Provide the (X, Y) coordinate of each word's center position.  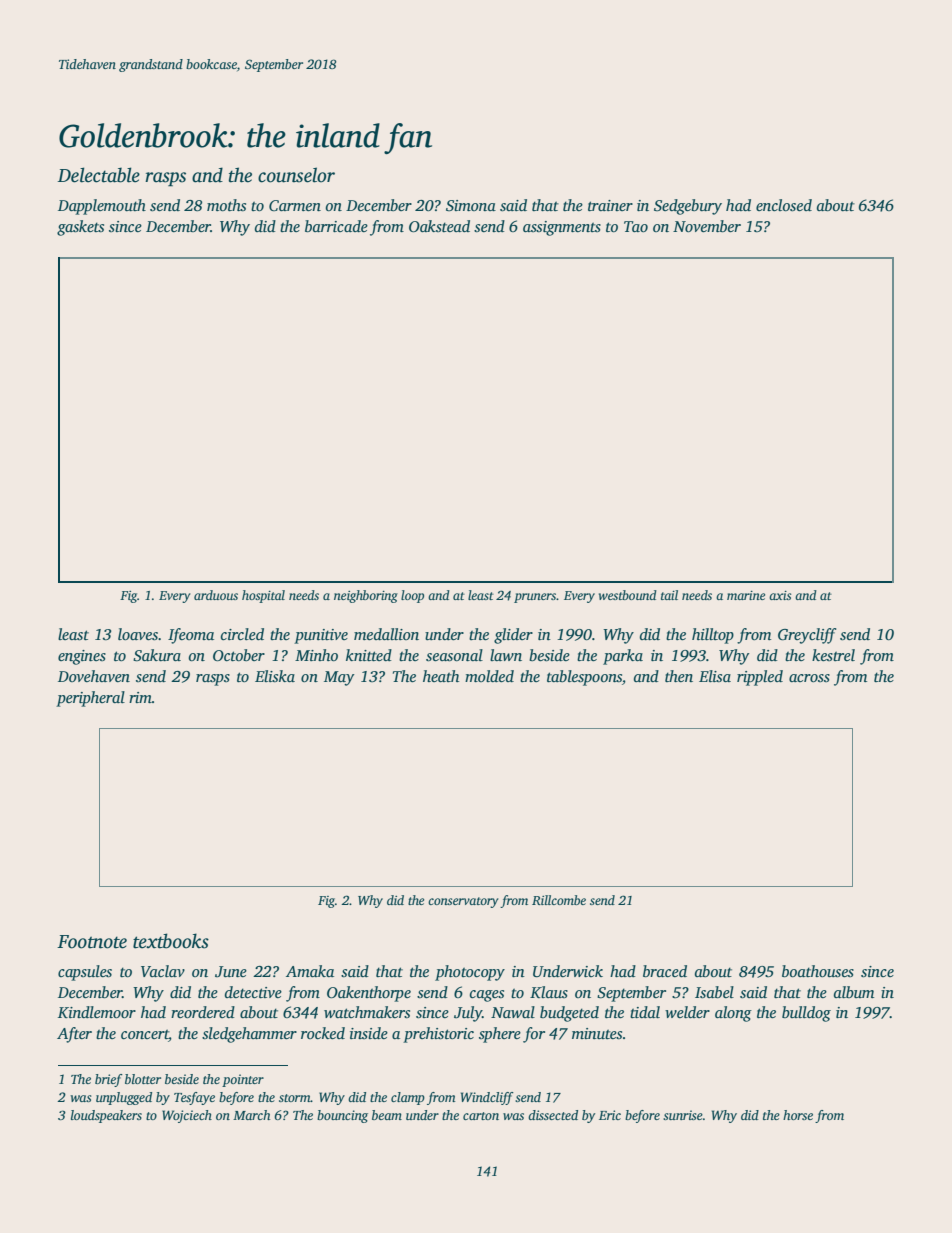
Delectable (98, 175)
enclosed (784, 205)
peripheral (90, 699)
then (679, 676)
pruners (535, 598)
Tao (636, 226)
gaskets (80, 228)
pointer (243, 1080)
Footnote (92, 942)
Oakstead (439, 226)
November (707, 226)
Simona (471, 206)
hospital (263, 596)
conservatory (463, 902)
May (339, 678)
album (854, 992)
